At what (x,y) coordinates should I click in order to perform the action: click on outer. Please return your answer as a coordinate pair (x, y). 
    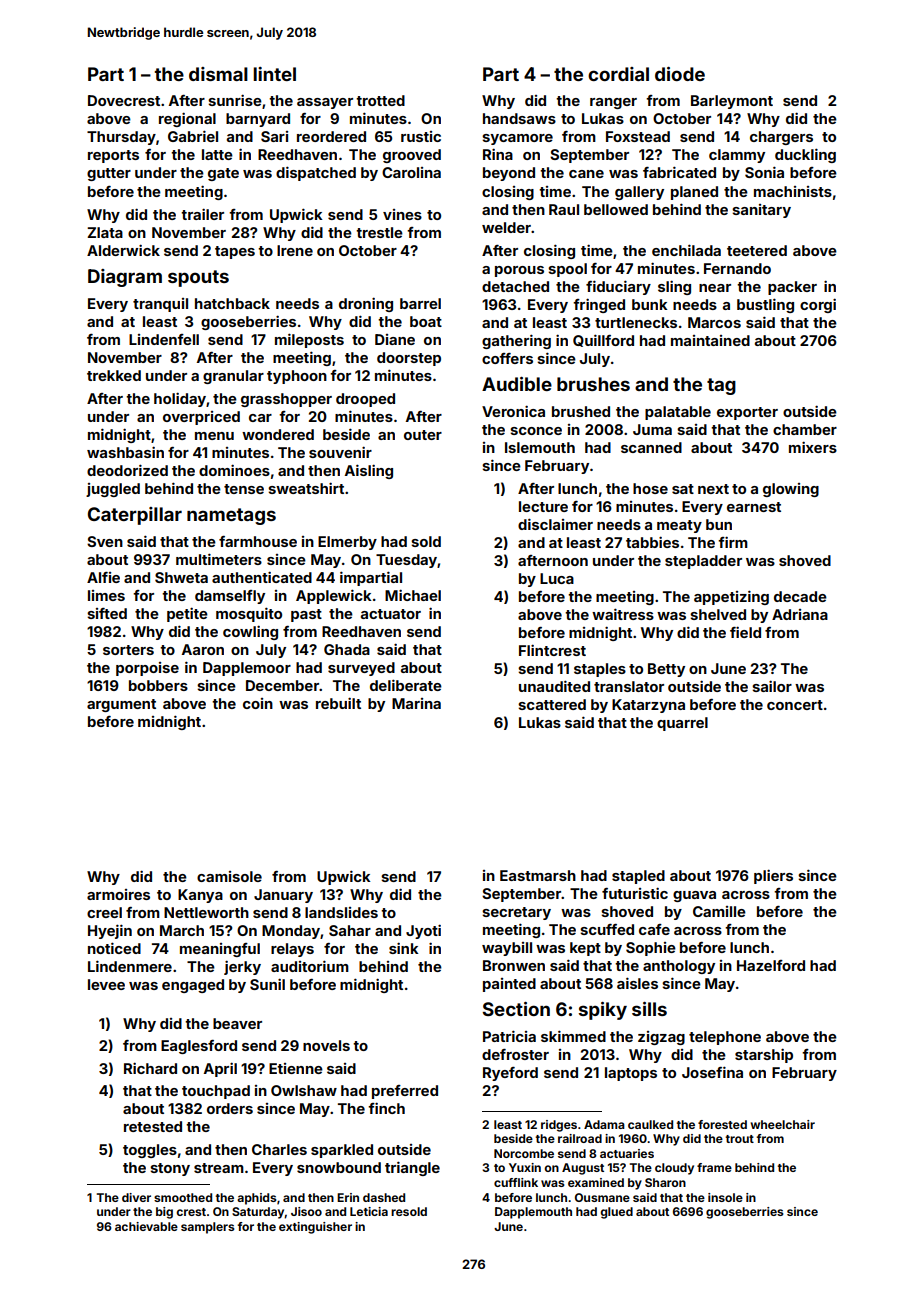
    Looking at the image, I should click on (423, 435).
